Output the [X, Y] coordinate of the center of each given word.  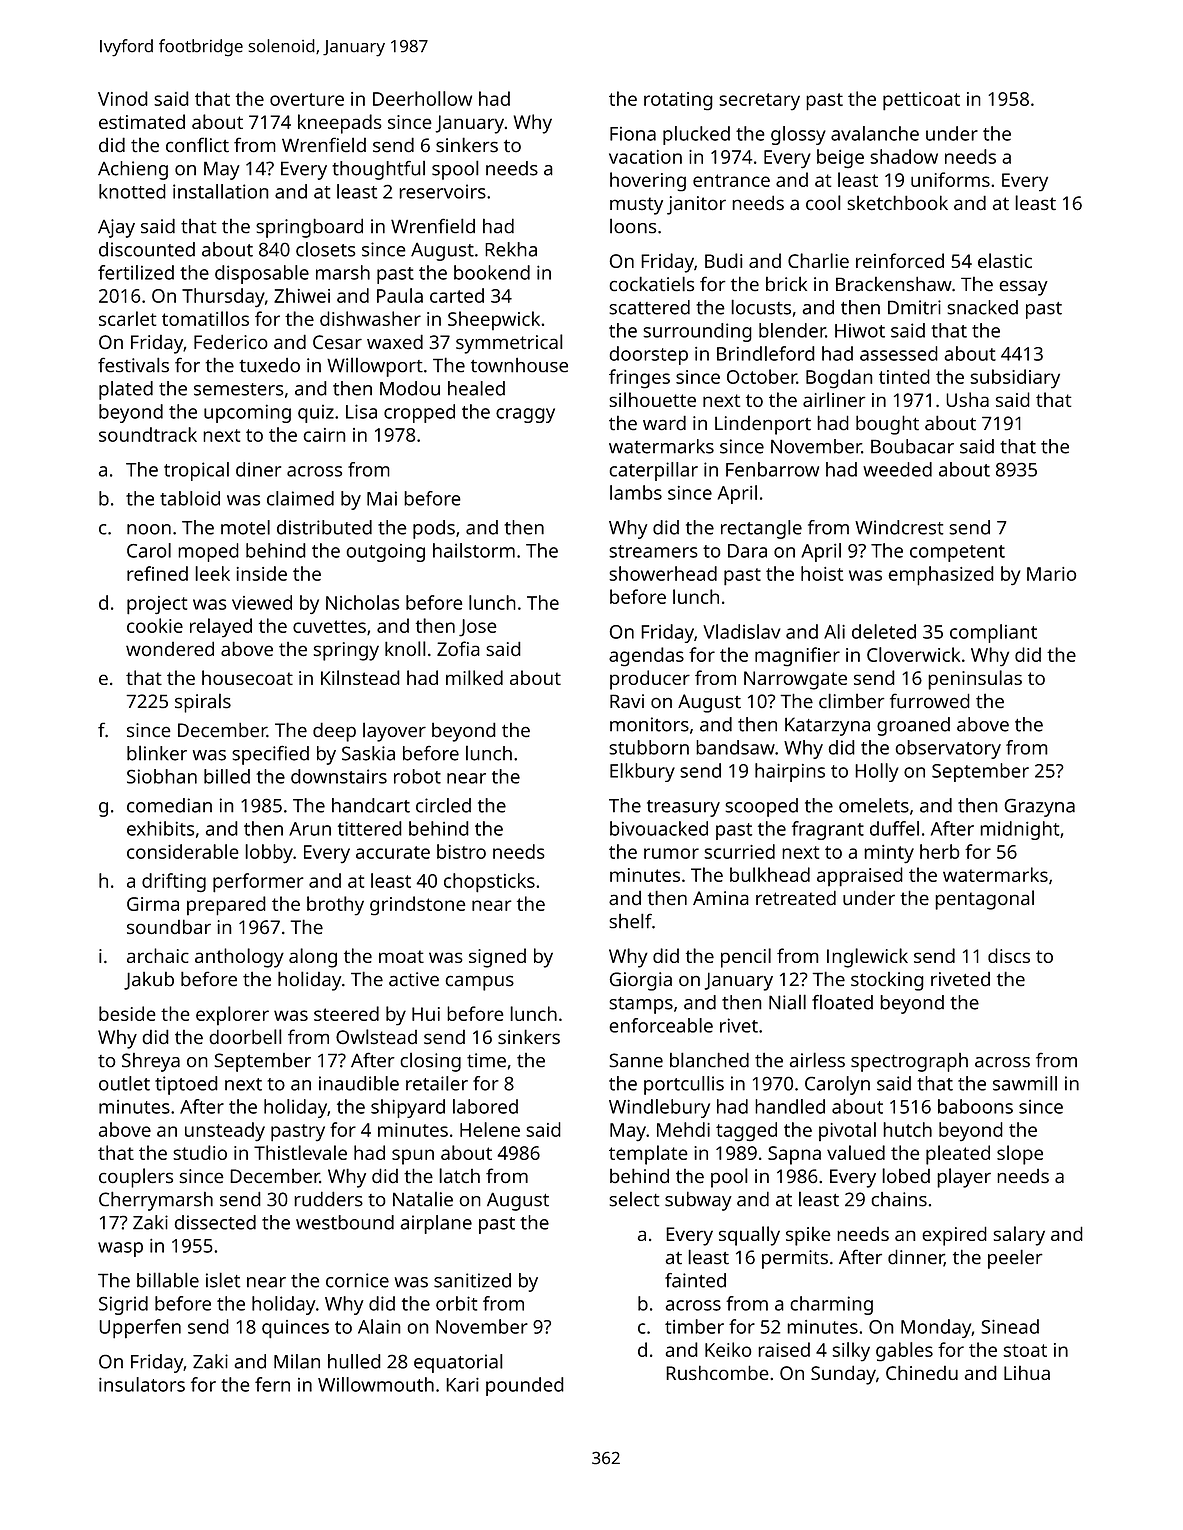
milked [474, 677]
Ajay [116, 228]
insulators [142, 1384]
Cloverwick [913, 654]
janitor [696, 205]
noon [149, 529]
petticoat [921, 101]
